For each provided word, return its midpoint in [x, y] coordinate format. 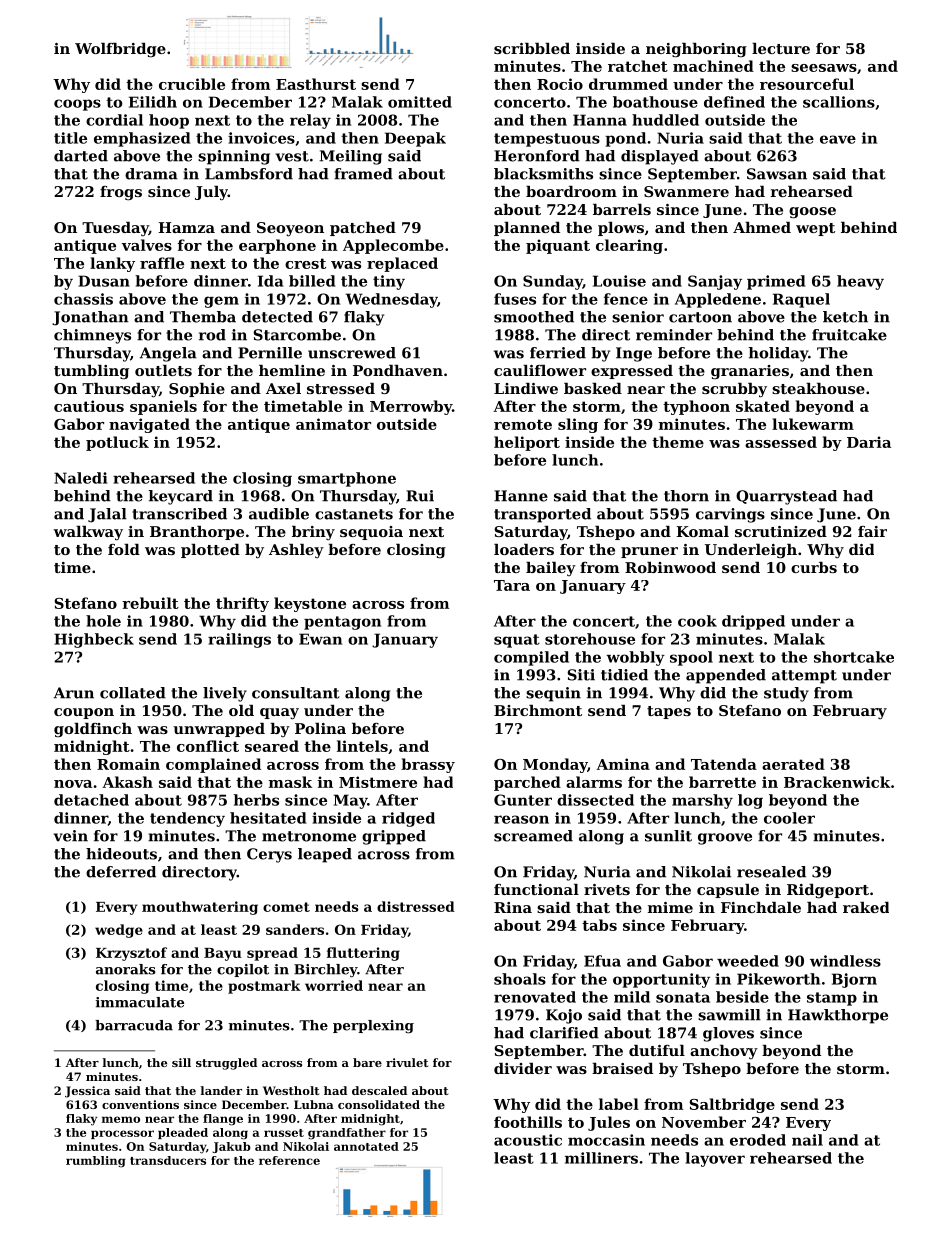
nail [807, 1140]
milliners [601, 1158]
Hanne [521, 496]
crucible [192, 84]
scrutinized [781, 531]
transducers [168, 1160]
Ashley [296, 551]
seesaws [824, 68]
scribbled [532, 48]
